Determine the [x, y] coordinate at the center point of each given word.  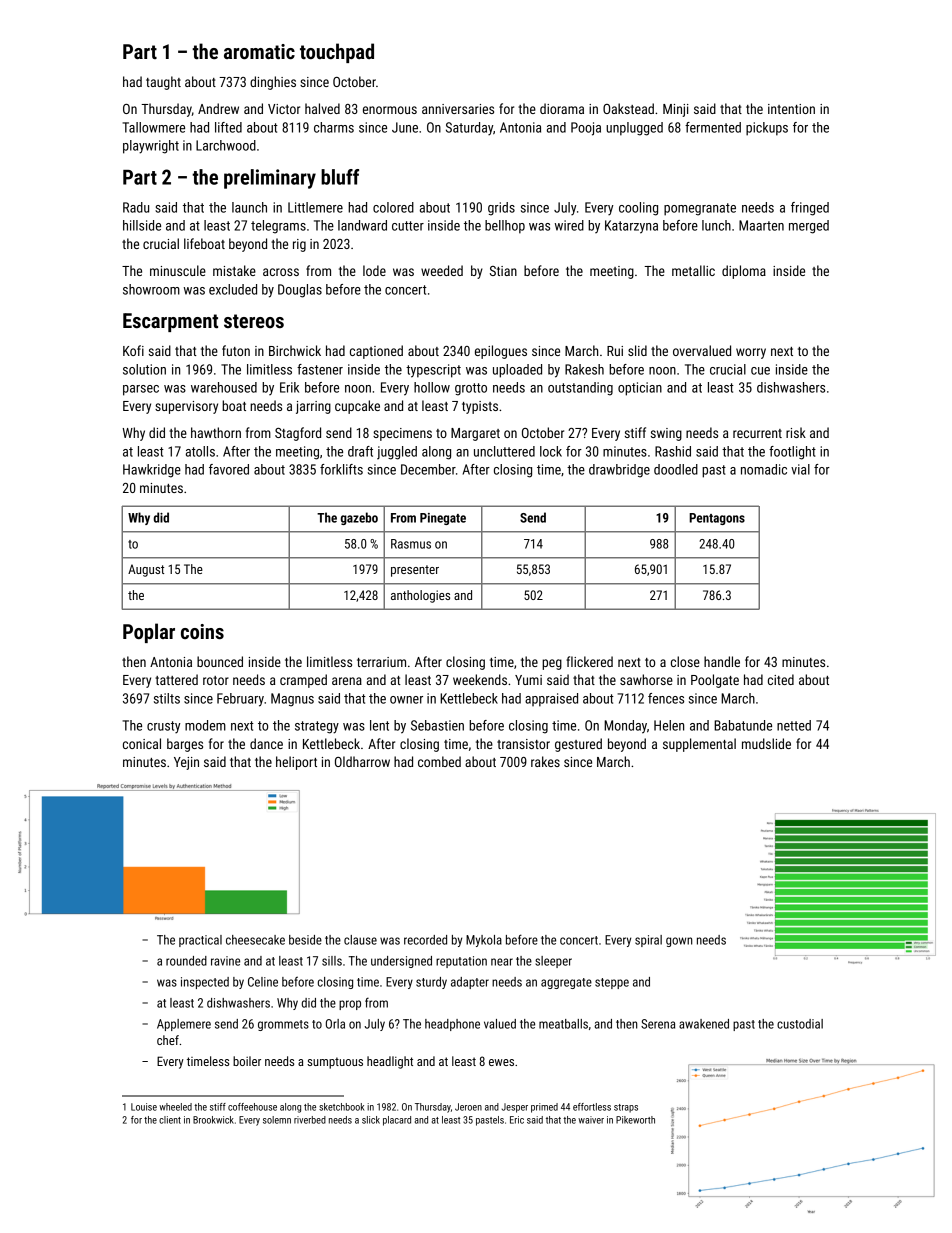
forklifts [341, 469]
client [170, 1120]
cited [781, 679]
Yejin [186, 763]
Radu [136, 207]
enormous [390, 110]
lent [379, 725]
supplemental [699, 745]
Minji [676, 110]
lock [551, 451]
